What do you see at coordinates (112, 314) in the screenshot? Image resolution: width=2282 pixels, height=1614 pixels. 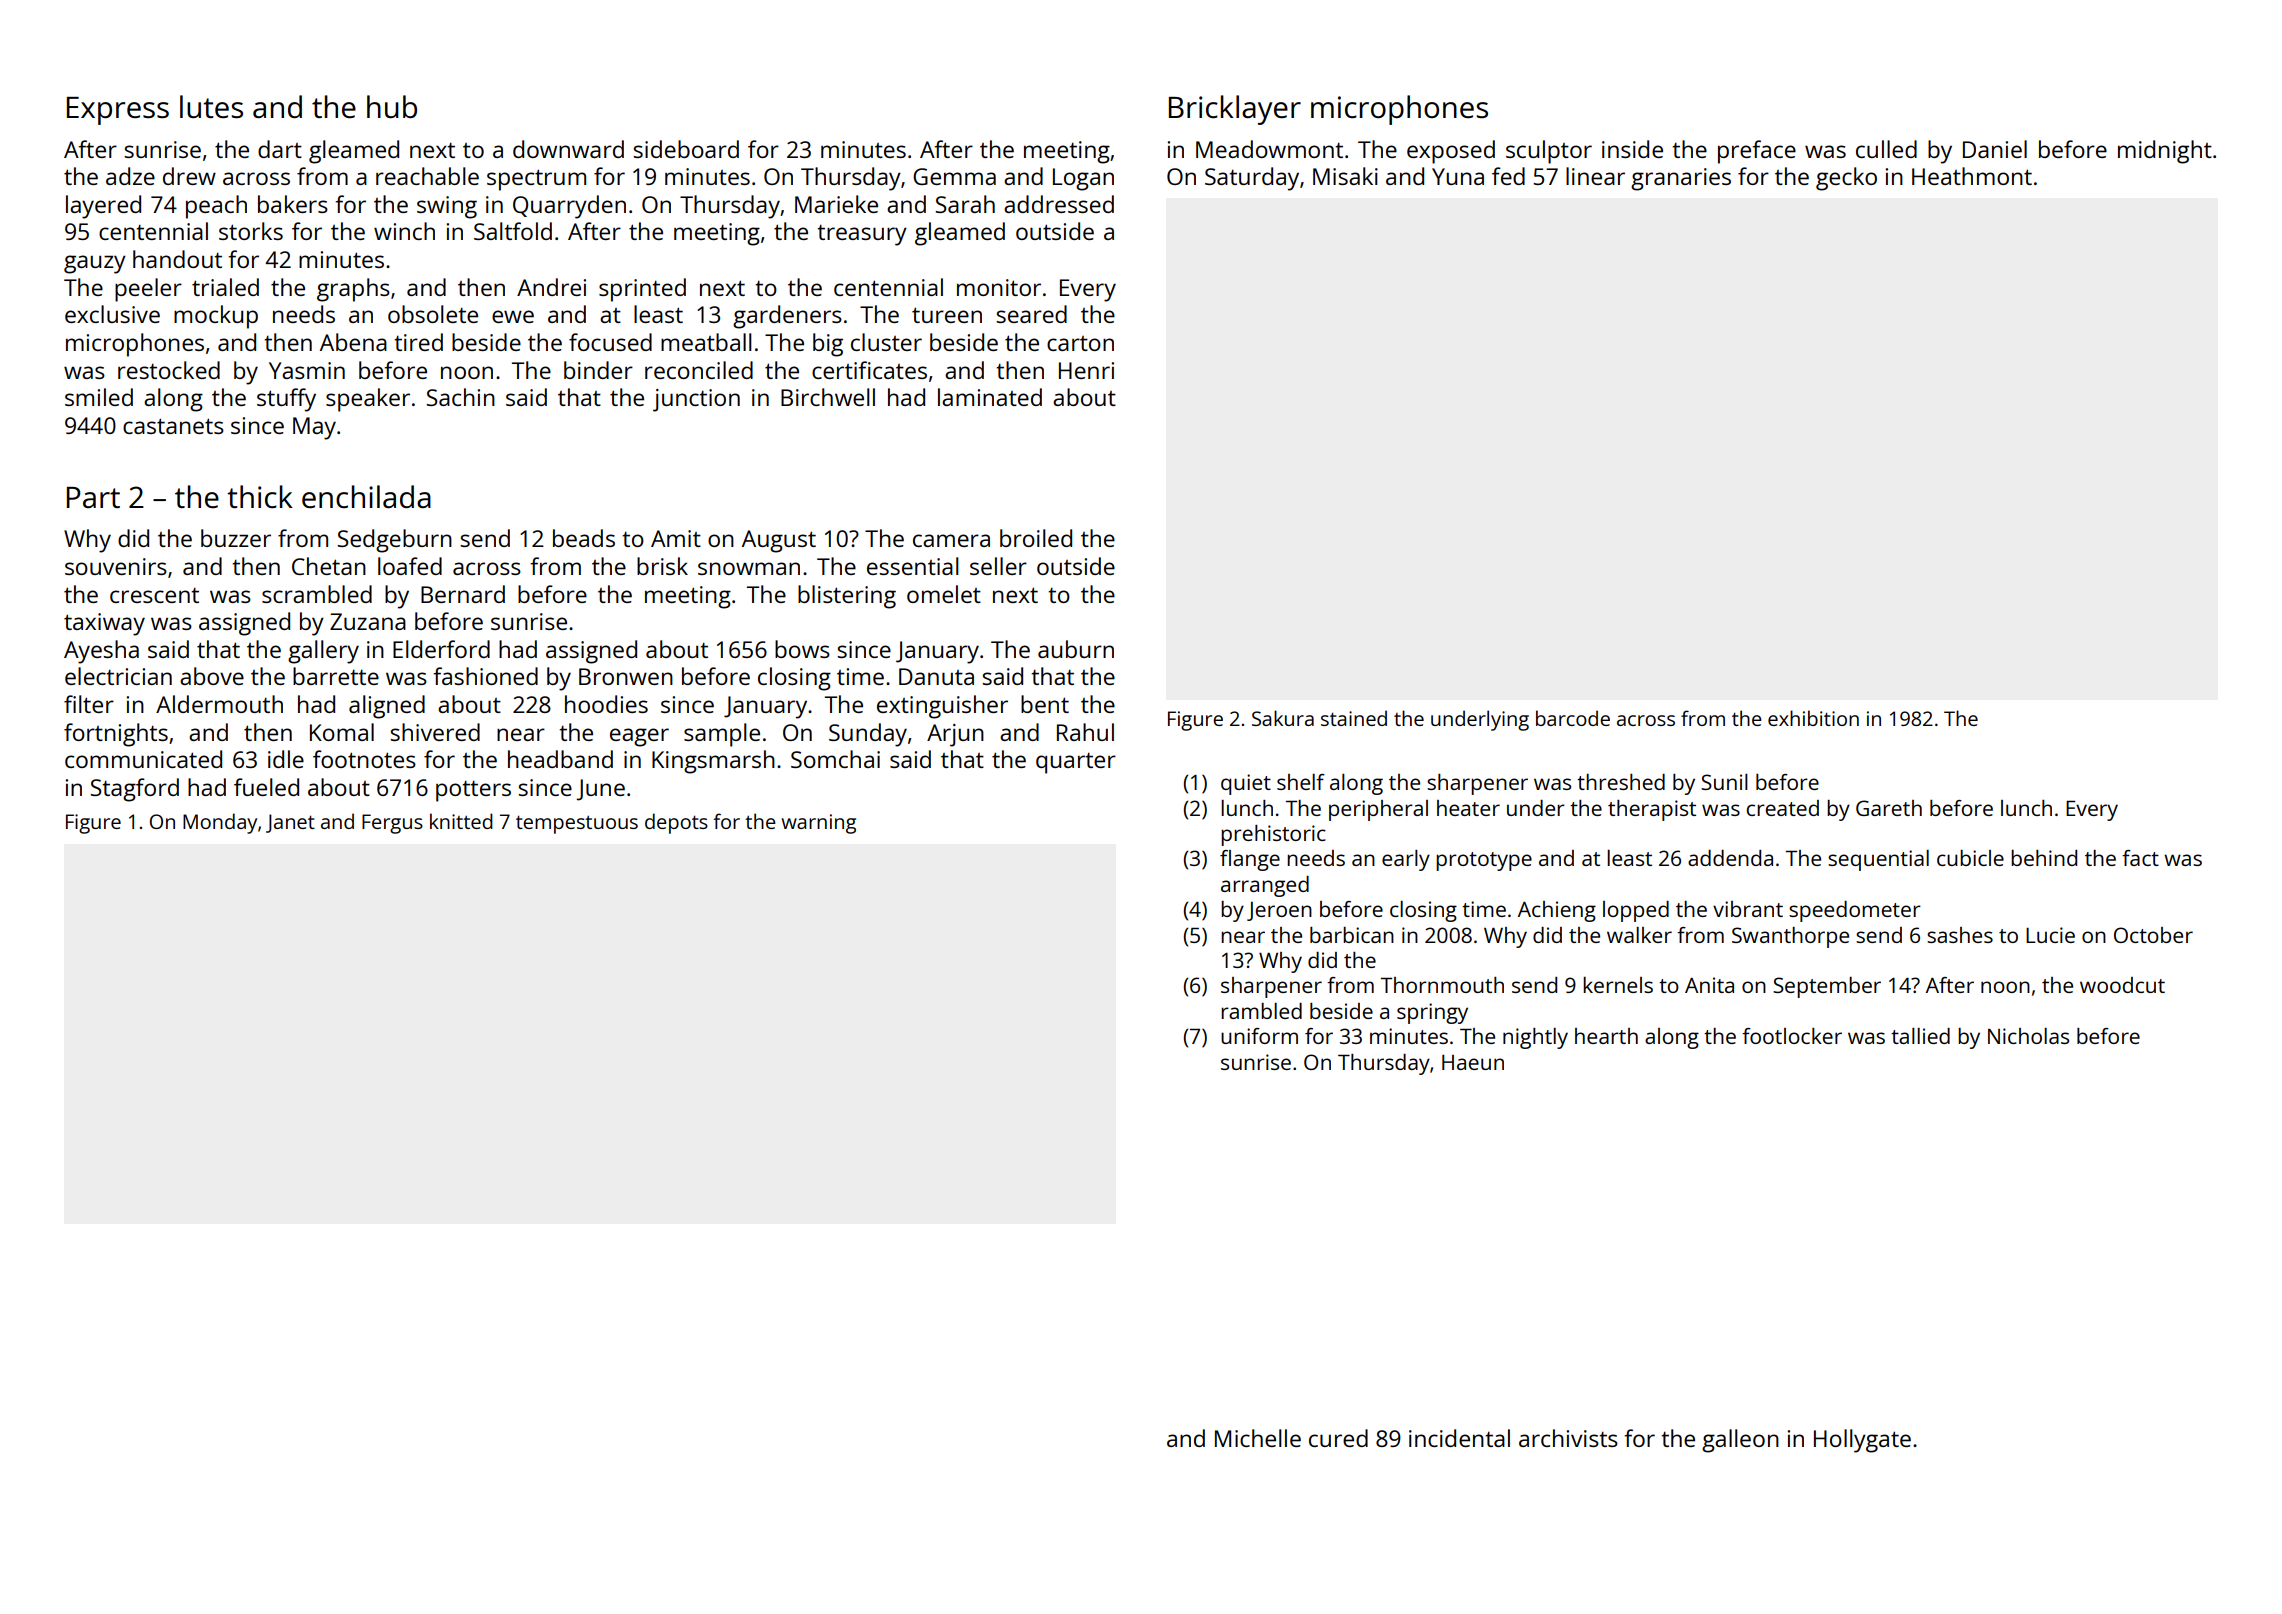 I see `exclusive` at bounding box center [112, 314].
